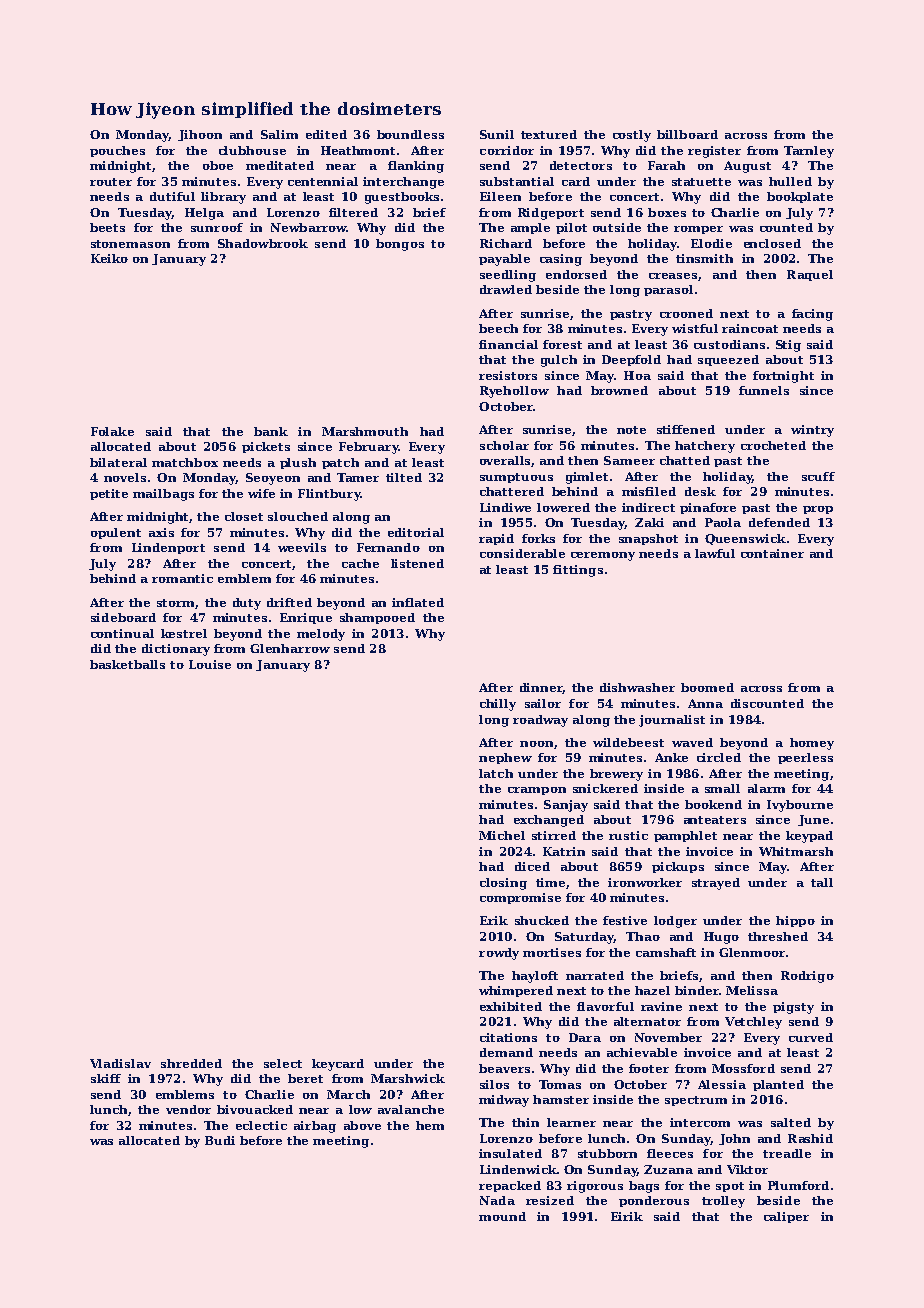 This screenshot has height=1308, width=924. What do you see at coordinates (772, 553) in the screenshot?
I see `container` at bounding box center [772, 553].
